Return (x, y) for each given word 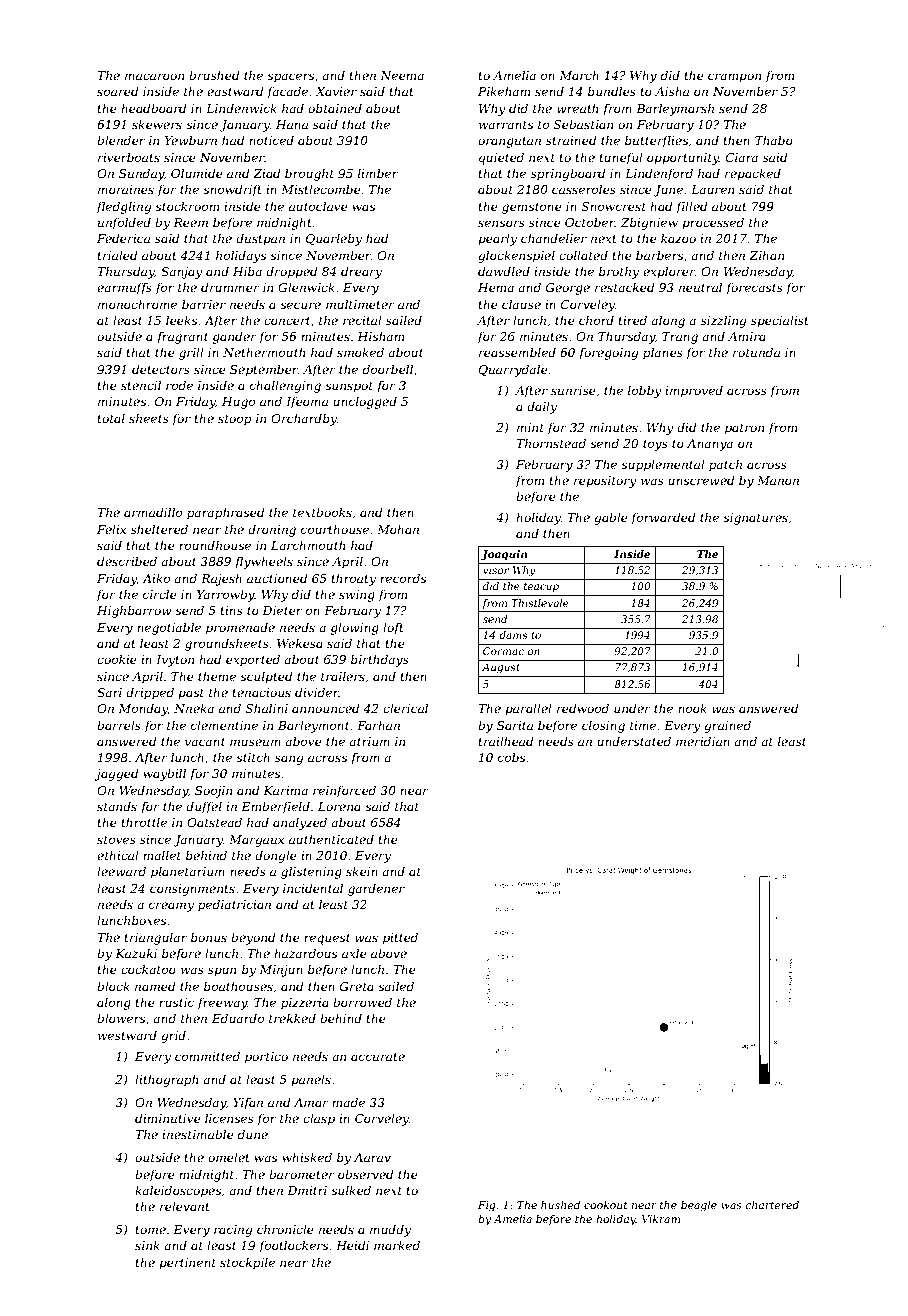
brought (309, 174)
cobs (511, 757)
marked (397, 1245)
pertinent (187, 1264)
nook (692, 708)
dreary (361, 272)
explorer (669, 272)
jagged (117, 774)
